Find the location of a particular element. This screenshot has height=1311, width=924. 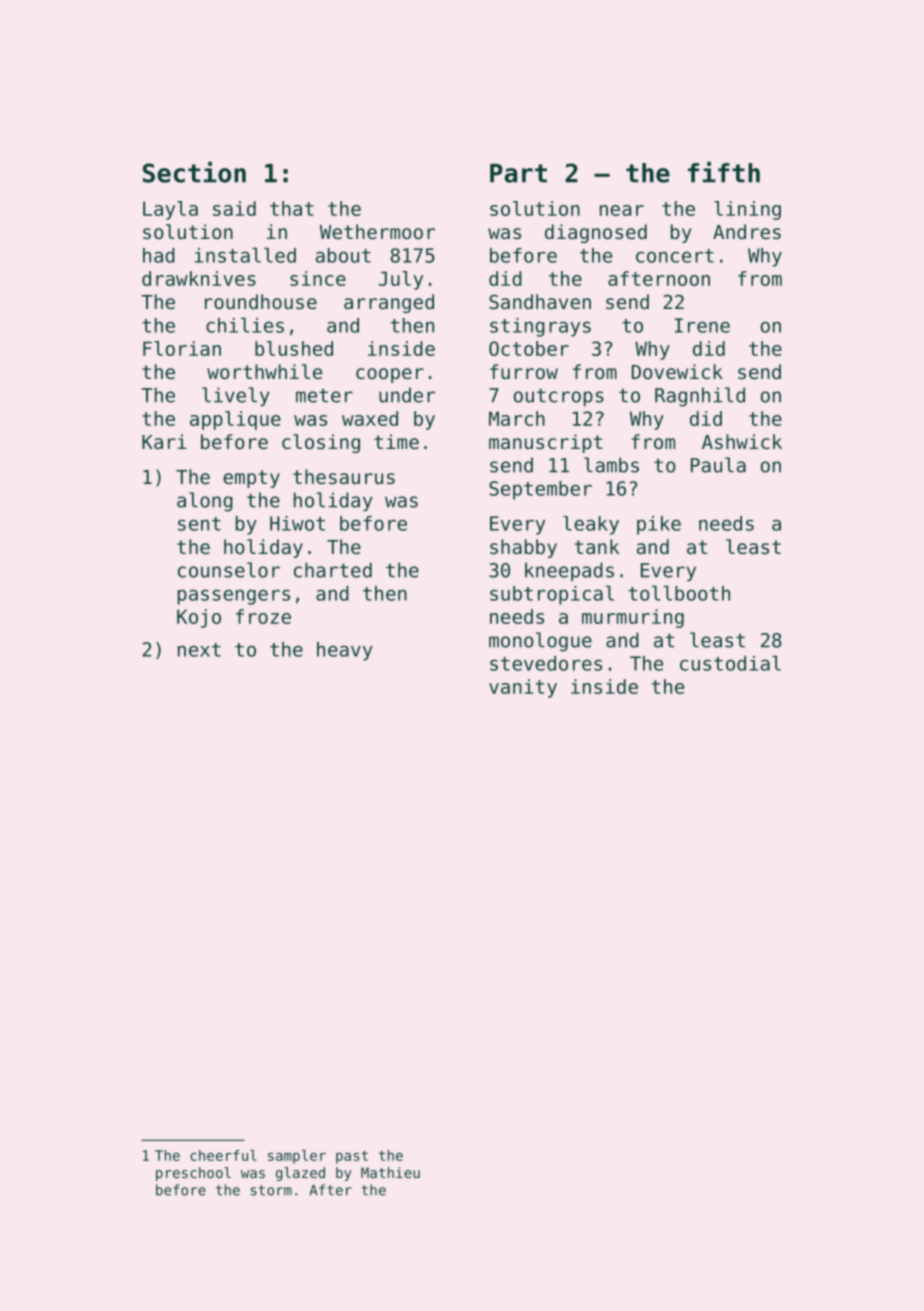

fifth is located at coordinates (724, 172).
